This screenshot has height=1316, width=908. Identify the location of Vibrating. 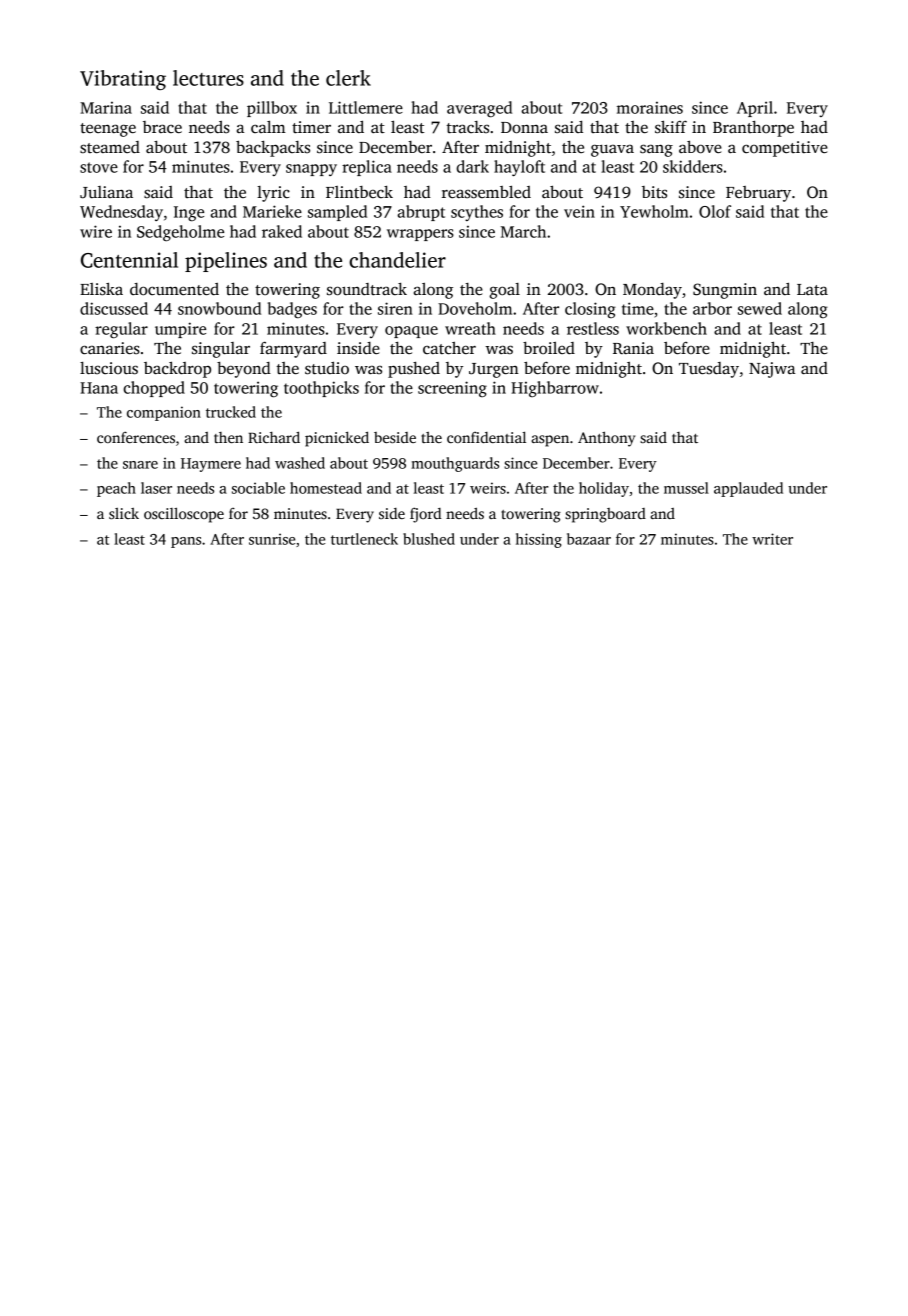
(123, 80).
